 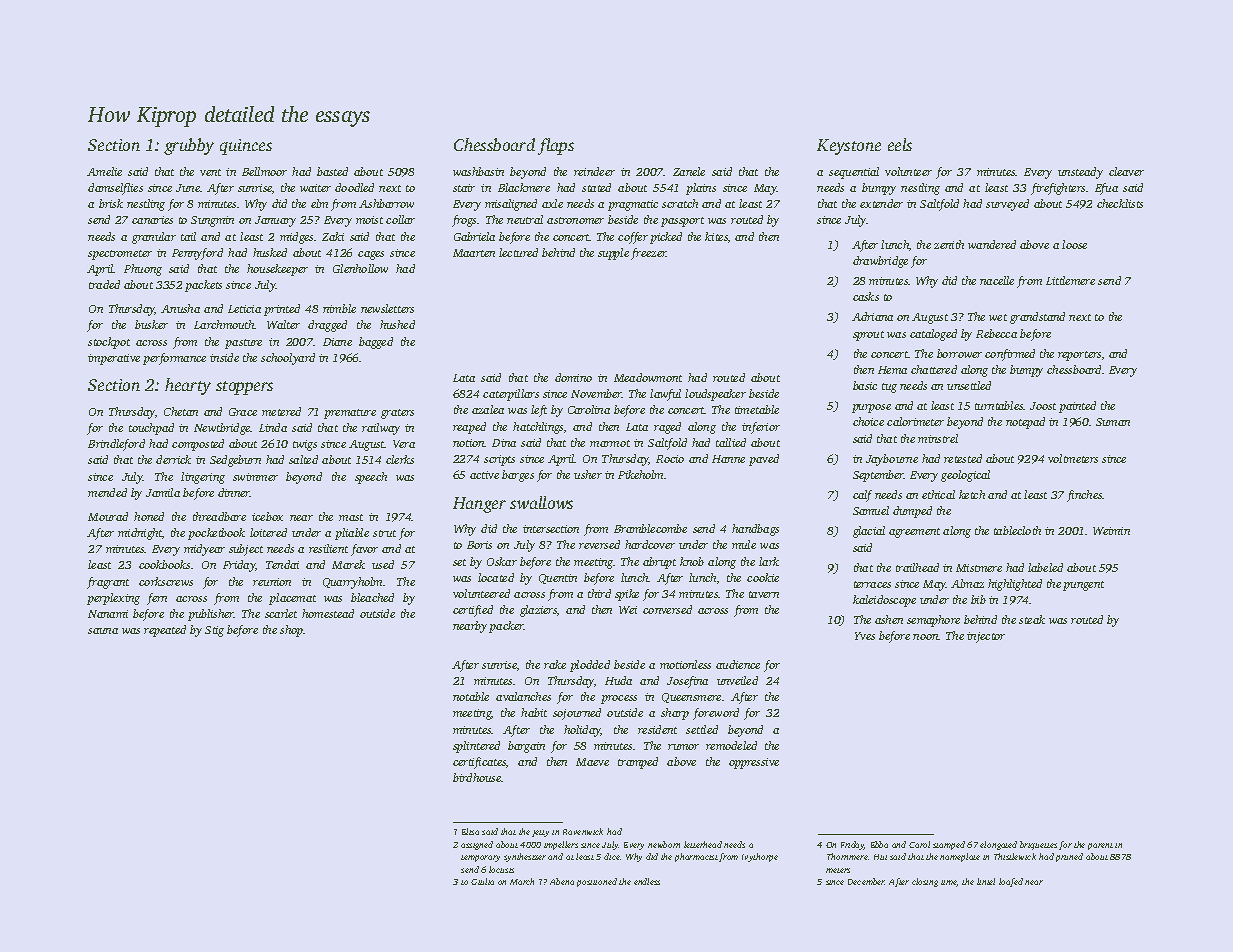 I want to click on extender, so click(x=881, y=203).
